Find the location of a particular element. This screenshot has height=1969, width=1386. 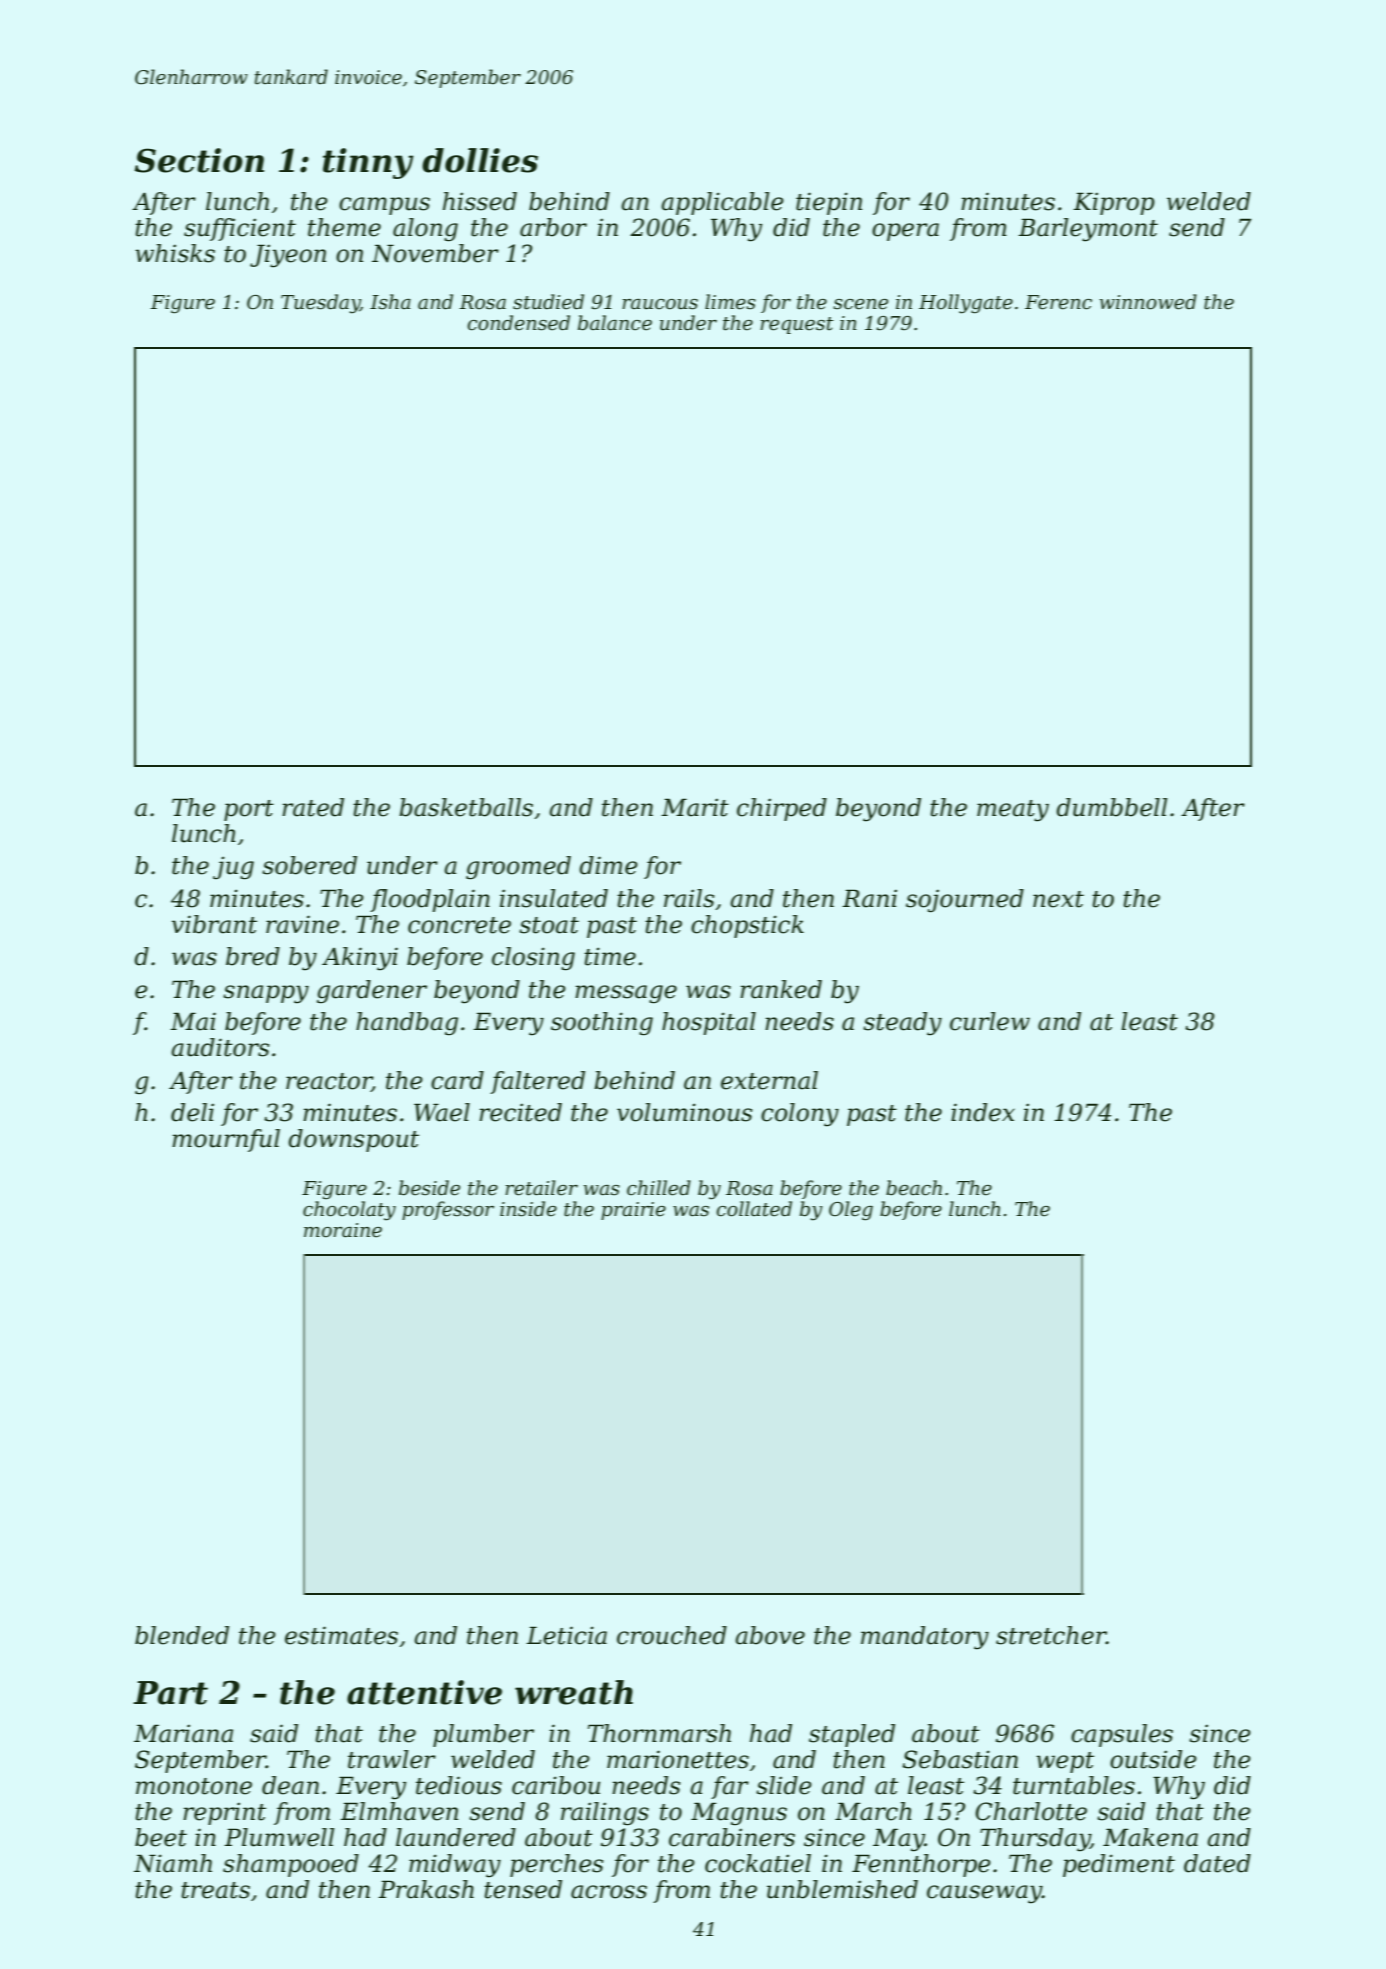

shampooed is located at coordinates (291, 1865).
